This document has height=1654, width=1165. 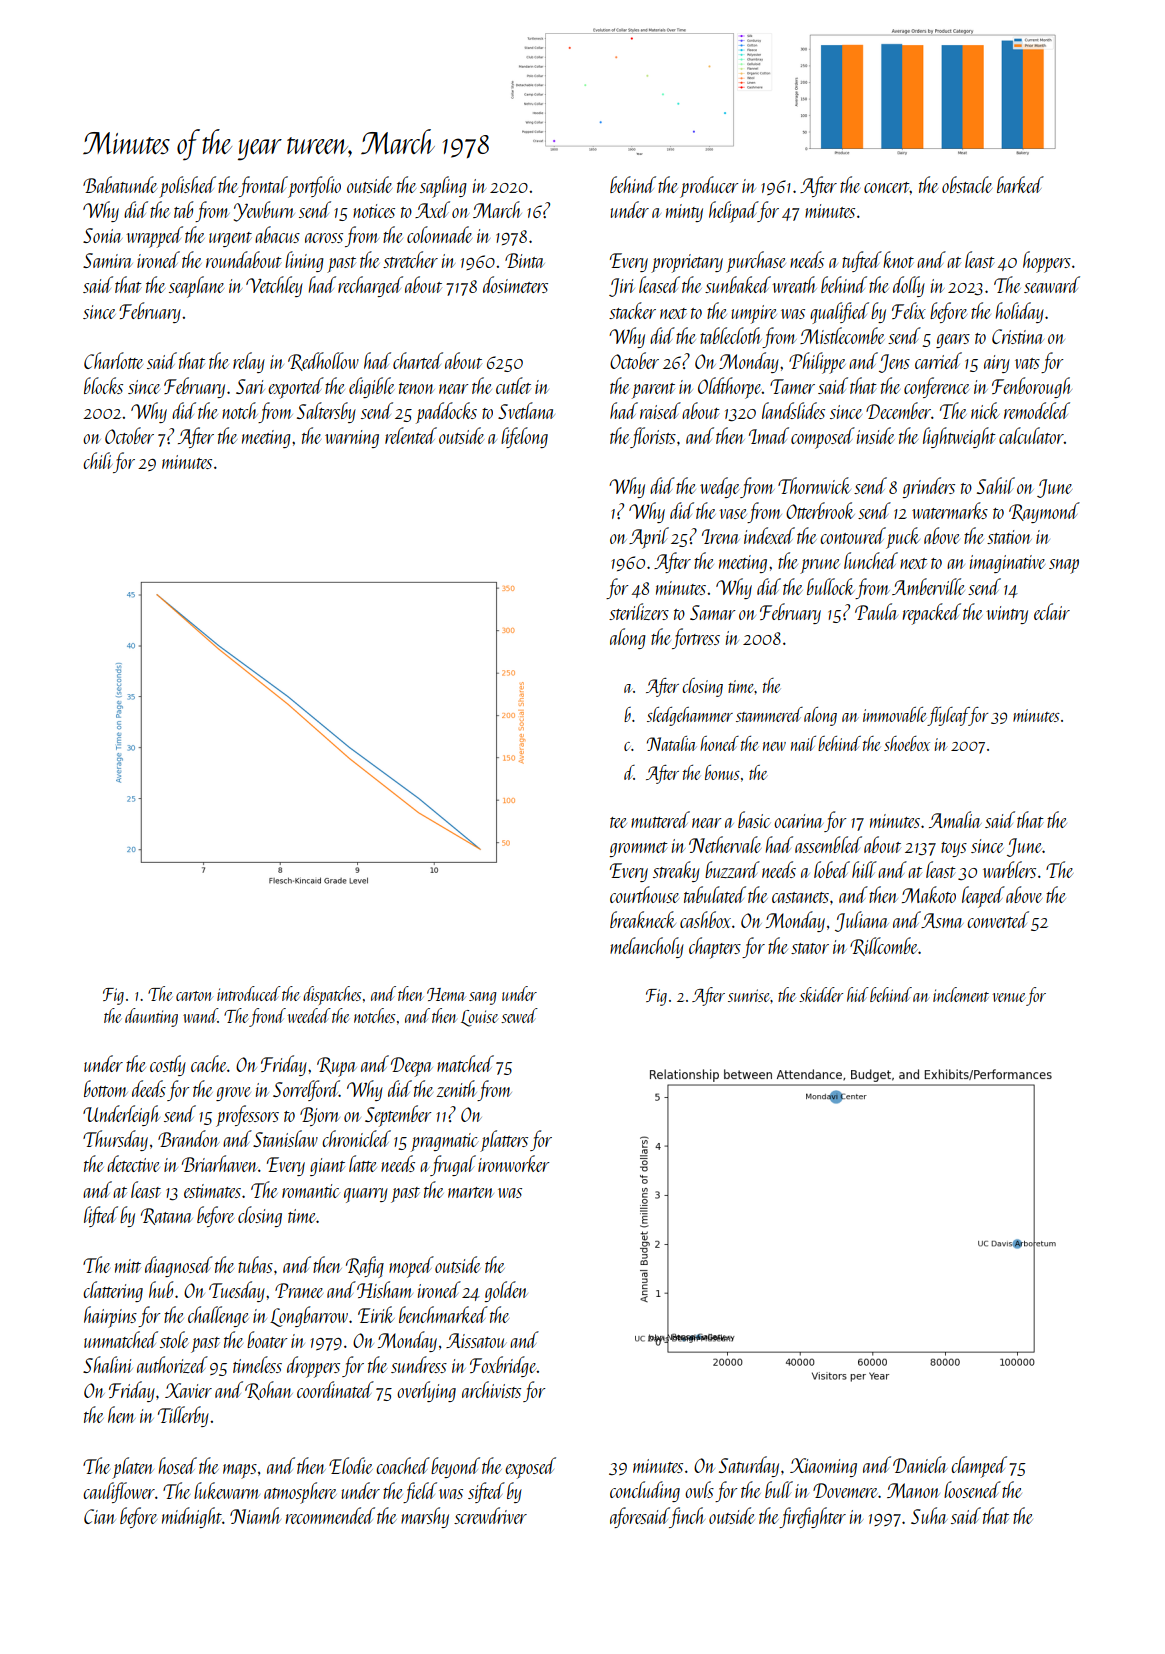 What do you see at coordinates (476, 1340) in the document?
I see `Aissatou` at bounding box center [476, 1340].
